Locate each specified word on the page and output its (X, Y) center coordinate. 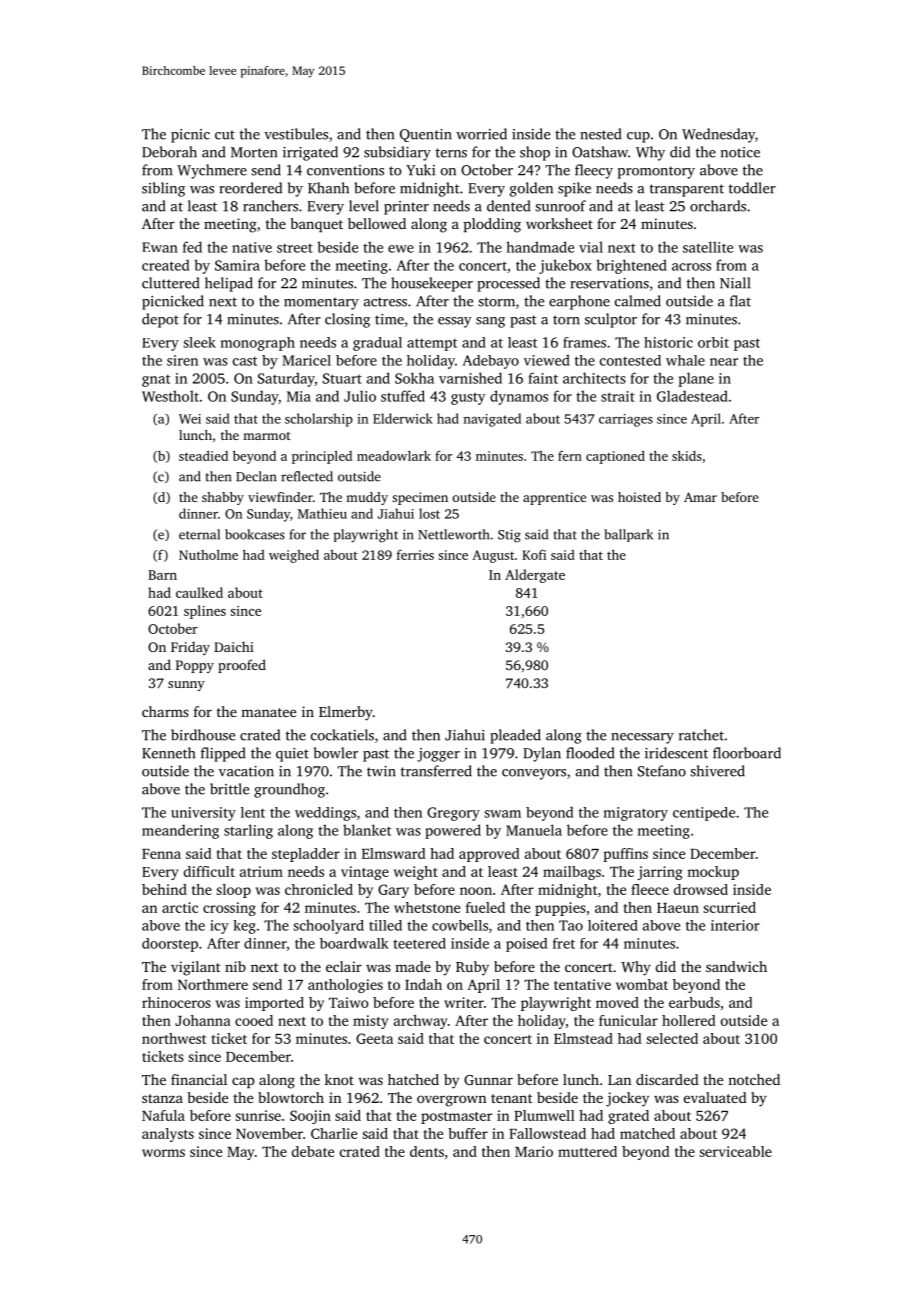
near (724, 362)
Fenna (161, 854)
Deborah (169, 152)
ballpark (628, 535)
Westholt (170, 396)
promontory (656, 172)
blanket (367, 830)
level (364, 206)
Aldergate (535, 576)
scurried (729, 907)
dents (427, 1151)
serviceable (735, 1151)
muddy (367, 498)
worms (163, 1153)
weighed (294, 556)
